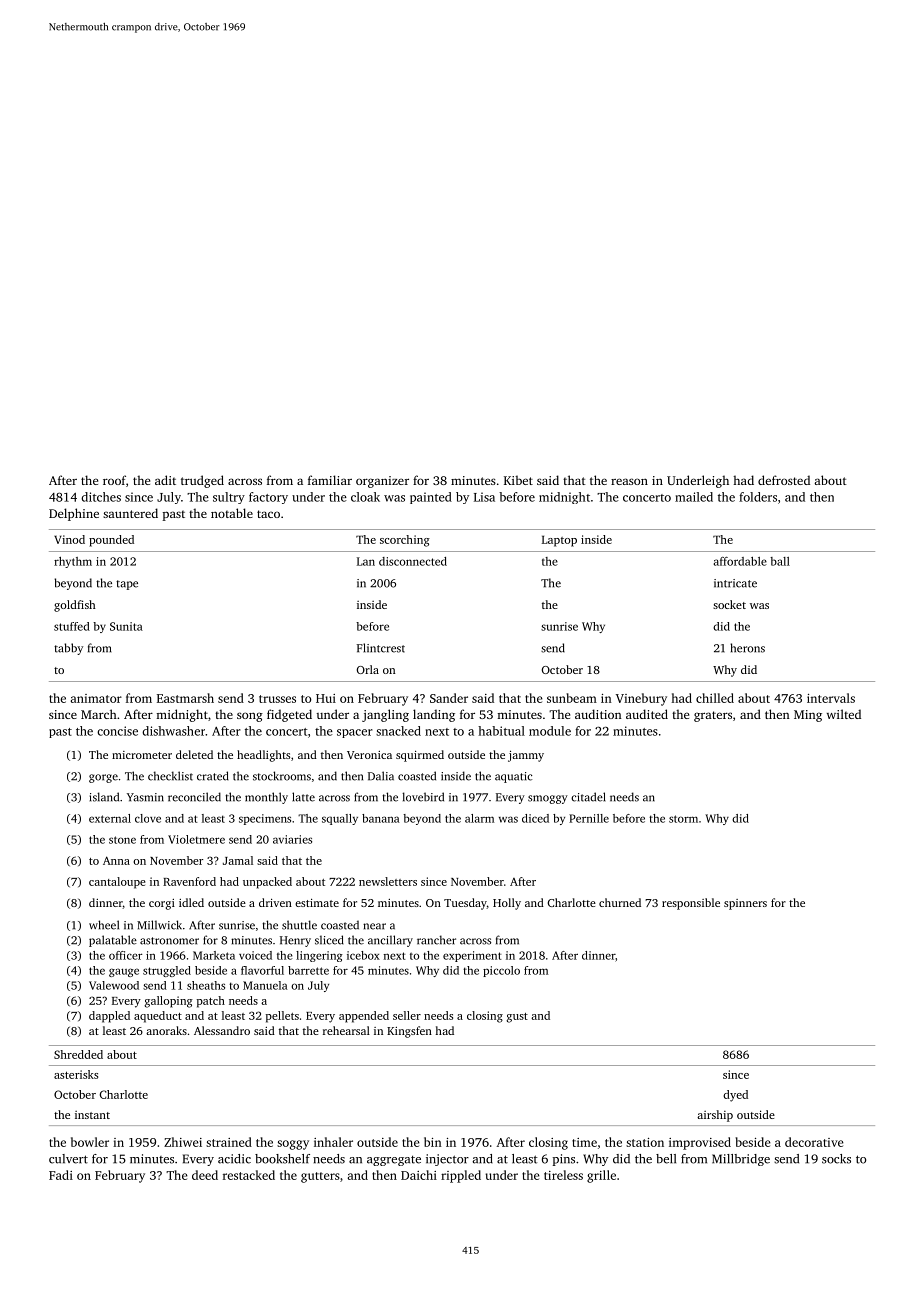 The image size is (924, 1308). Describe the element at coordinates (501, 971) in the image. I see `piccolo` at that location.
